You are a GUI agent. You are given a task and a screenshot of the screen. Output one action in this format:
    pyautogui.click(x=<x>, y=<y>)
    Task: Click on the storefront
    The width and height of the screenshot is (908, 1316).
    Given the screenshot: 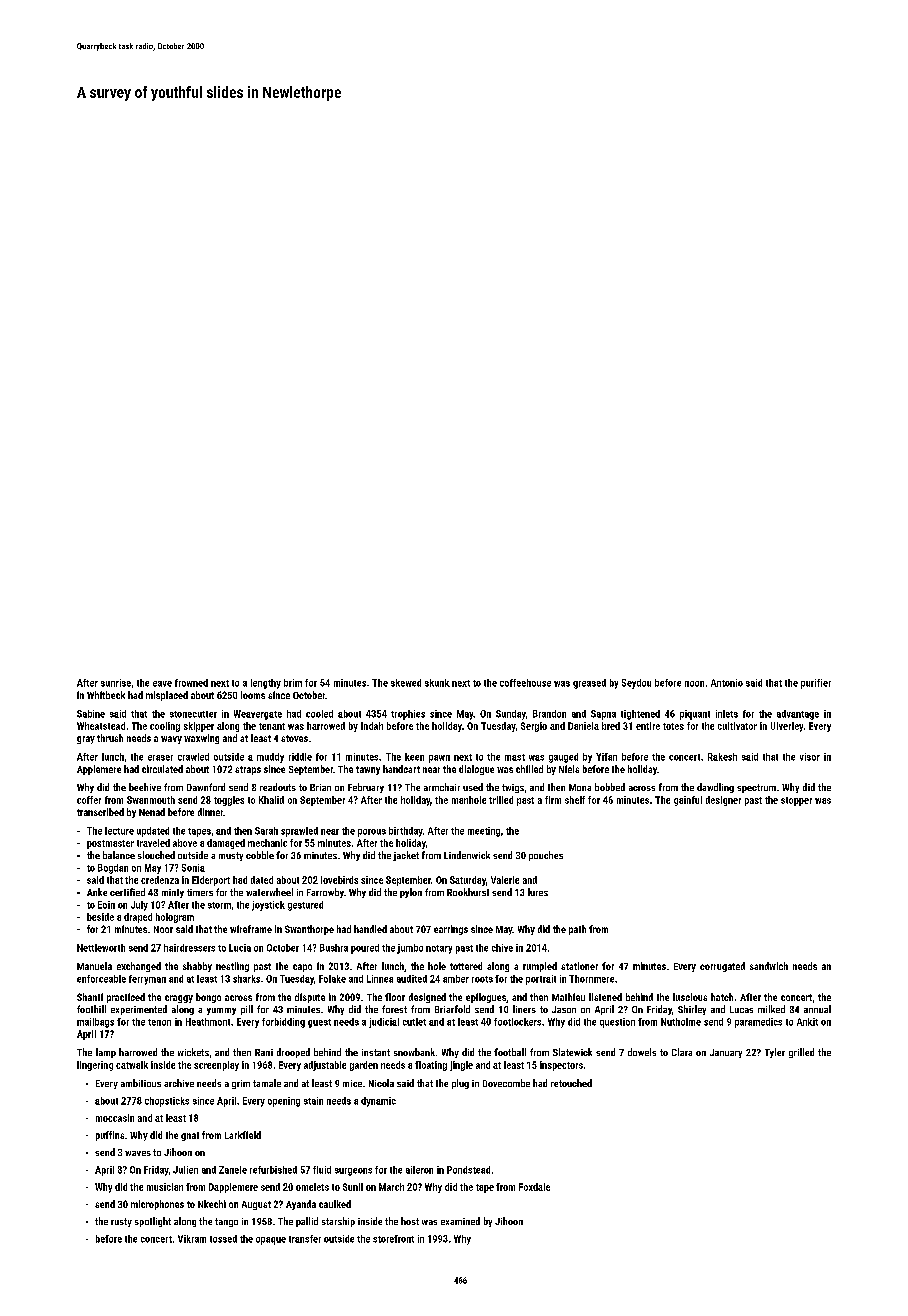 What is the action you would take?
    pyautogui.click(x=393, y=1239)
